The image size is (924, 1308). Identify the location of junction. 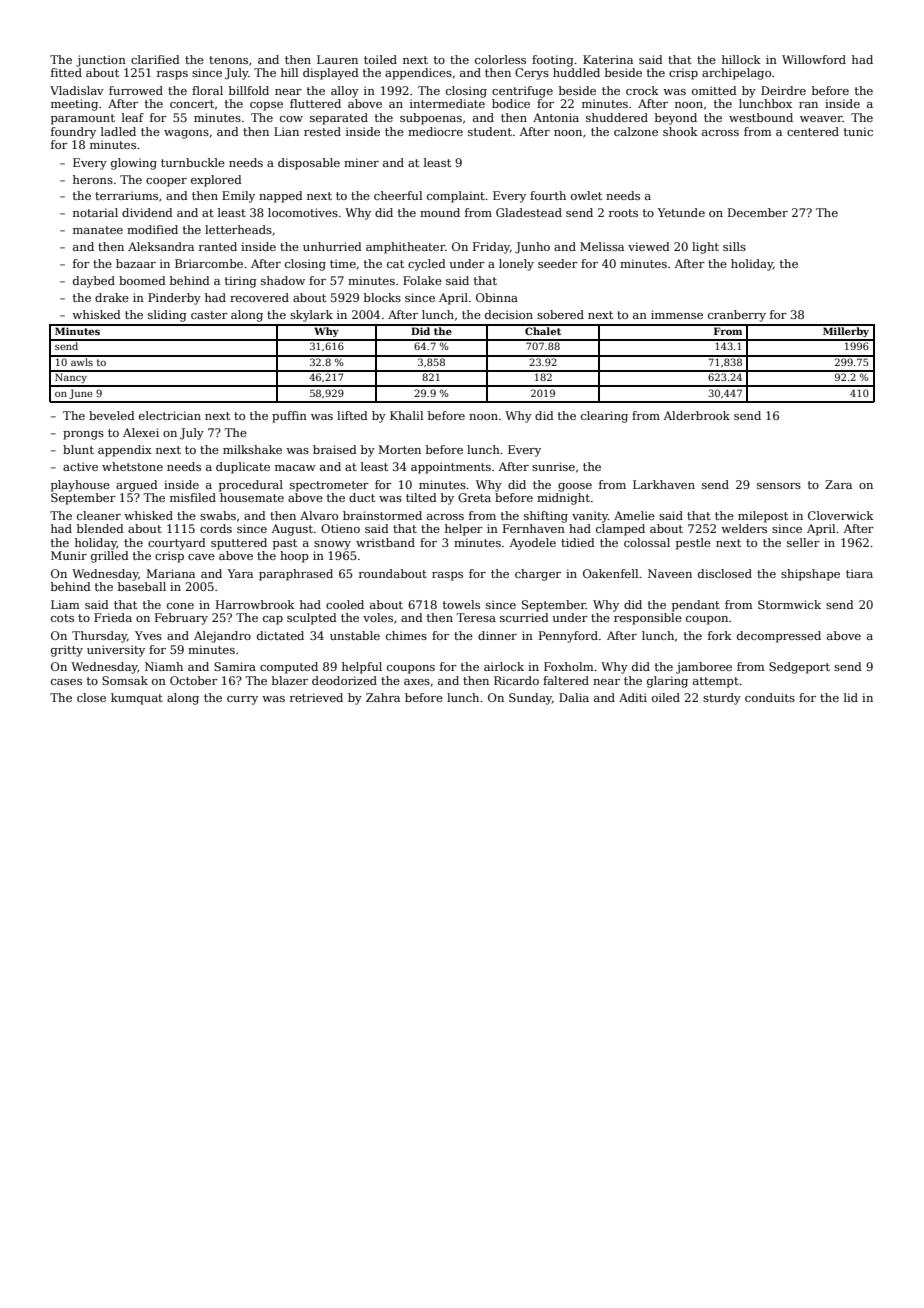
(101, 61).
